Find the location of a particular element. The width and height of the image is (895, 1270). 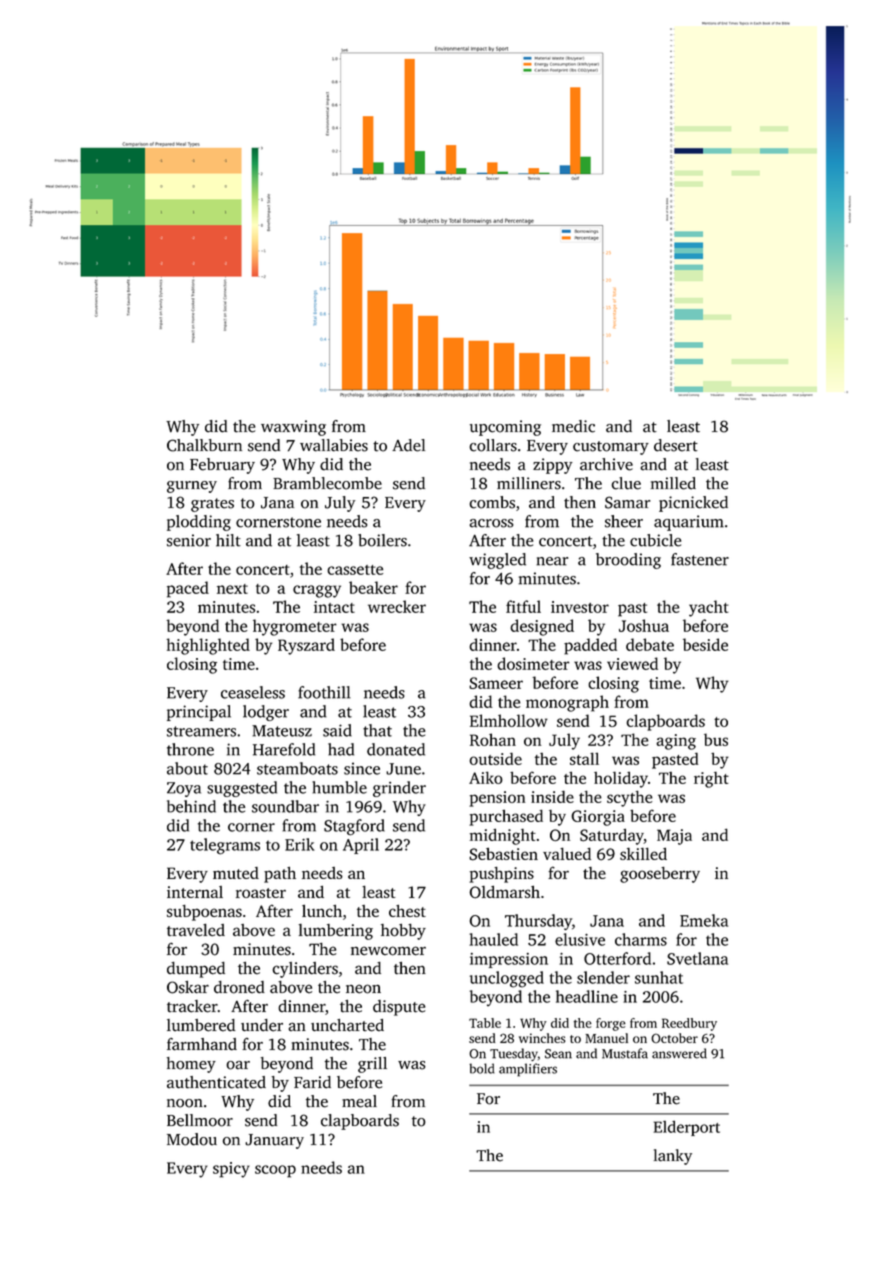

scoop is located at coordinates (275, 1171).
